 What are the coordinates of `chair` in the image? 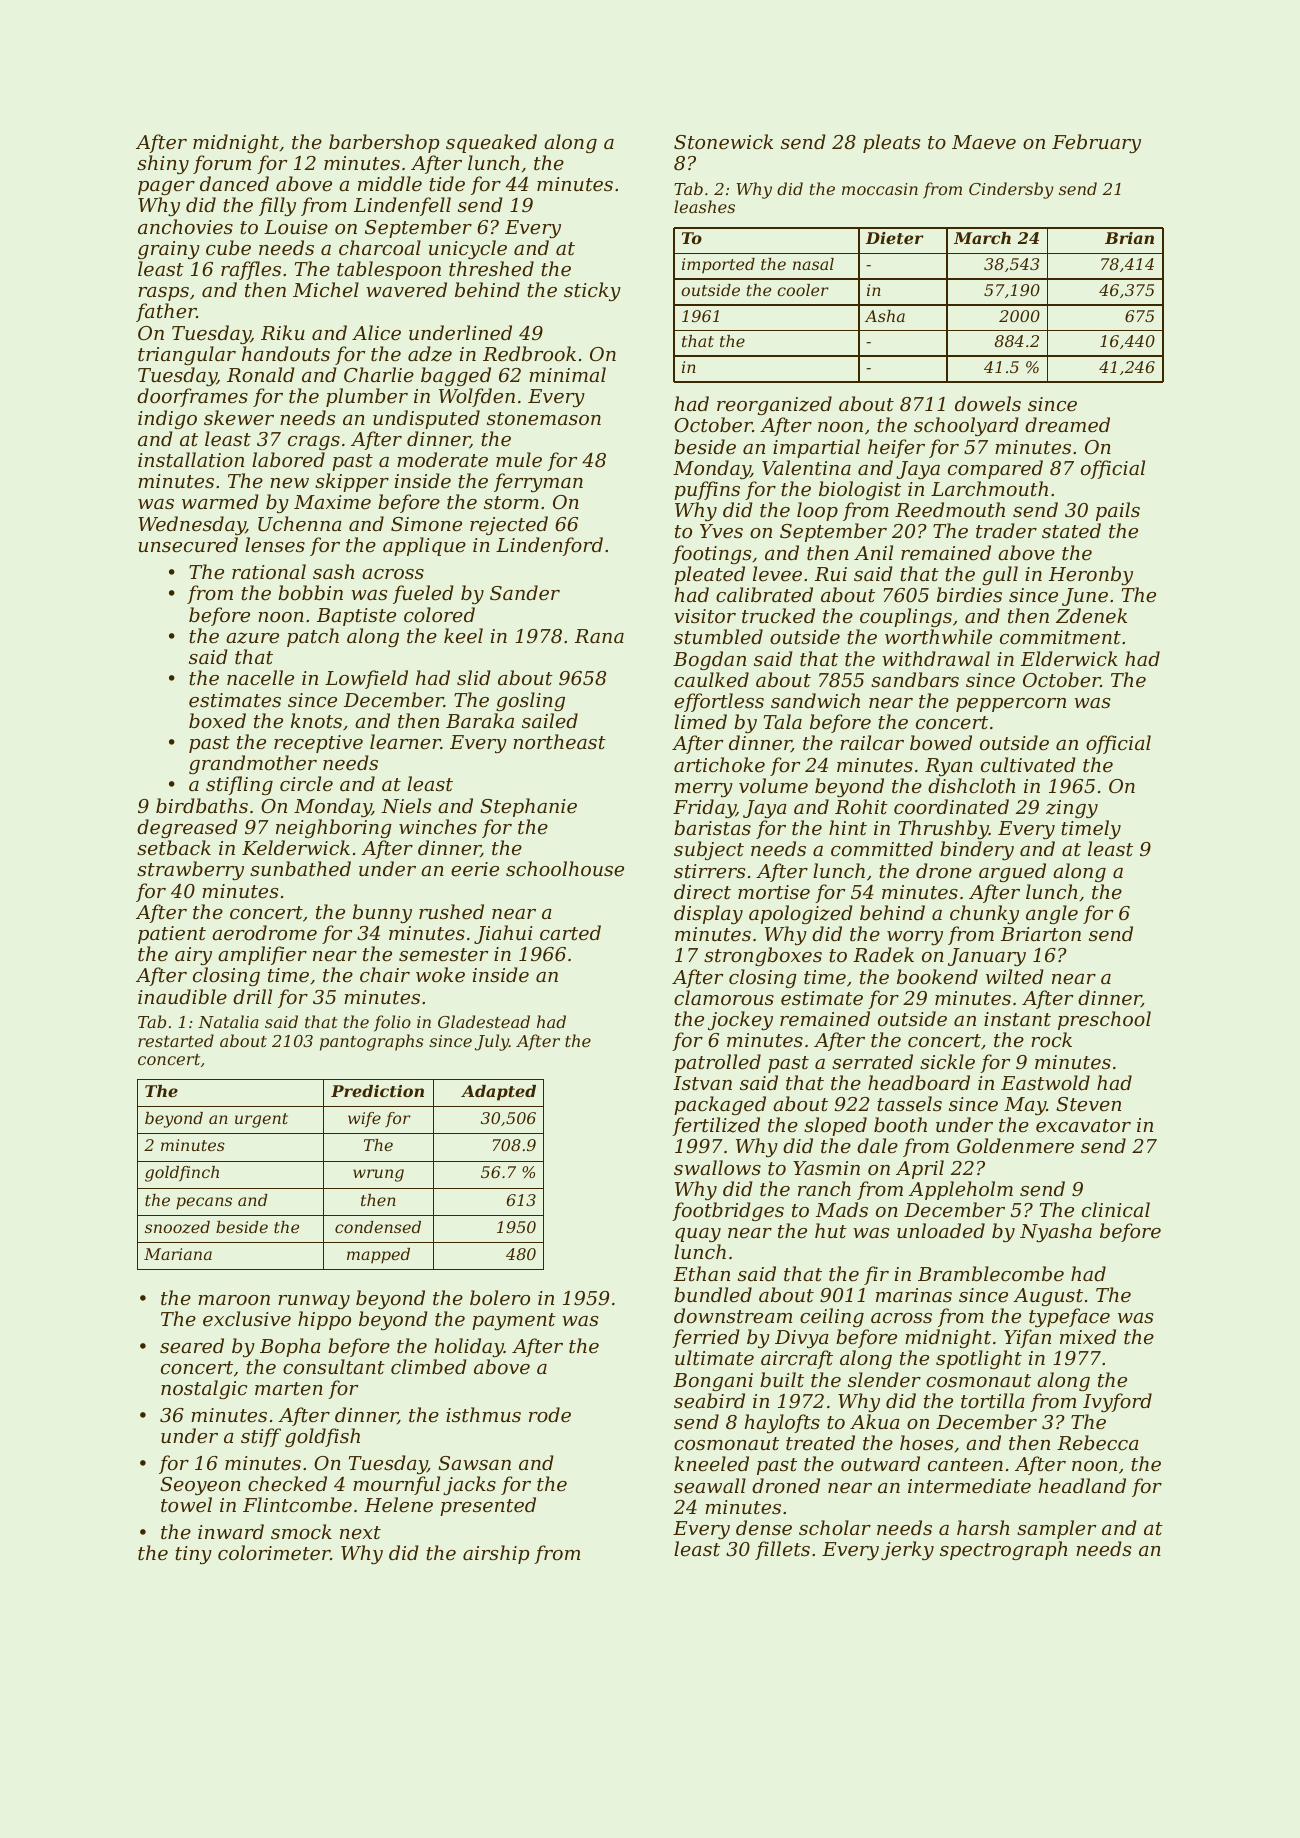 It's located at (385, 974).
